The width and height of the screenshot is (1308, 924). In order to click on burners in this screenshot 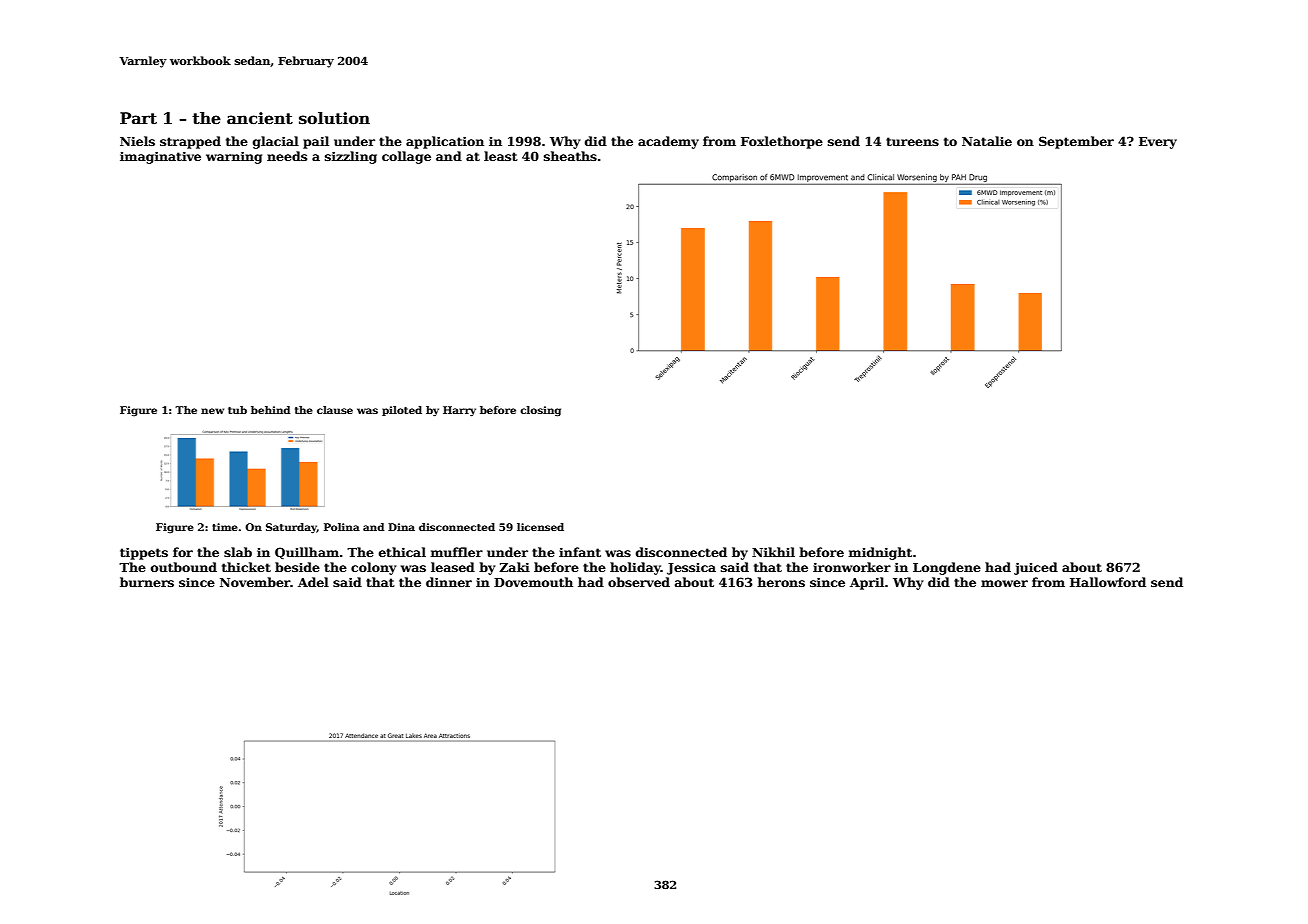, I will do `click(147, 582)`.
